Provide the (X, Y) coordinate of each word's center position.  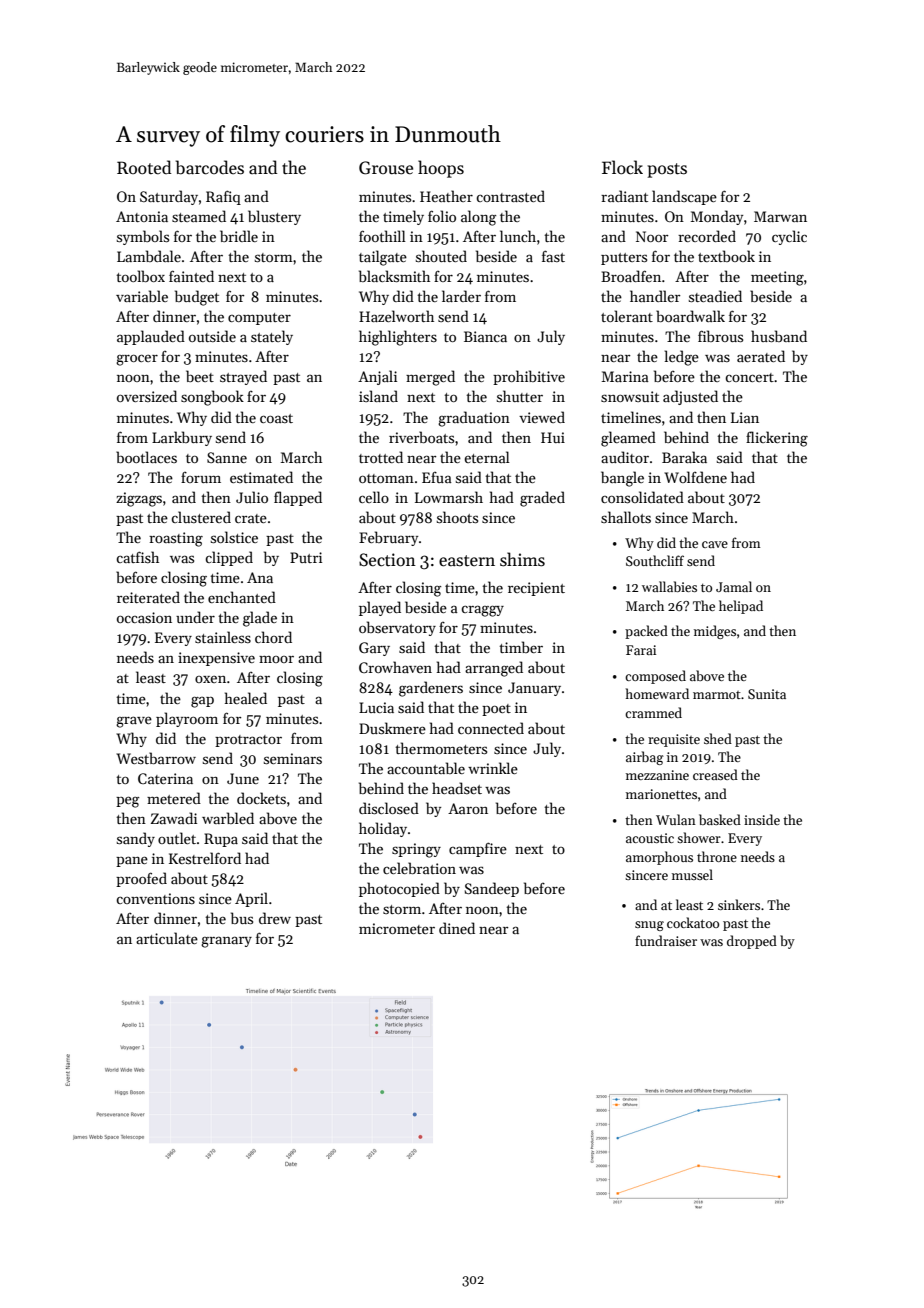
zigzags (139, 499)
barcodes (210, 167)
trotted (381, 457)
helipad (741, 607)
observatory (397, 628)
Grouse (386, 168)
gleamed (628, 439)
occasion (144, 617)
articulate (167, 938)
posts (667, 170)
